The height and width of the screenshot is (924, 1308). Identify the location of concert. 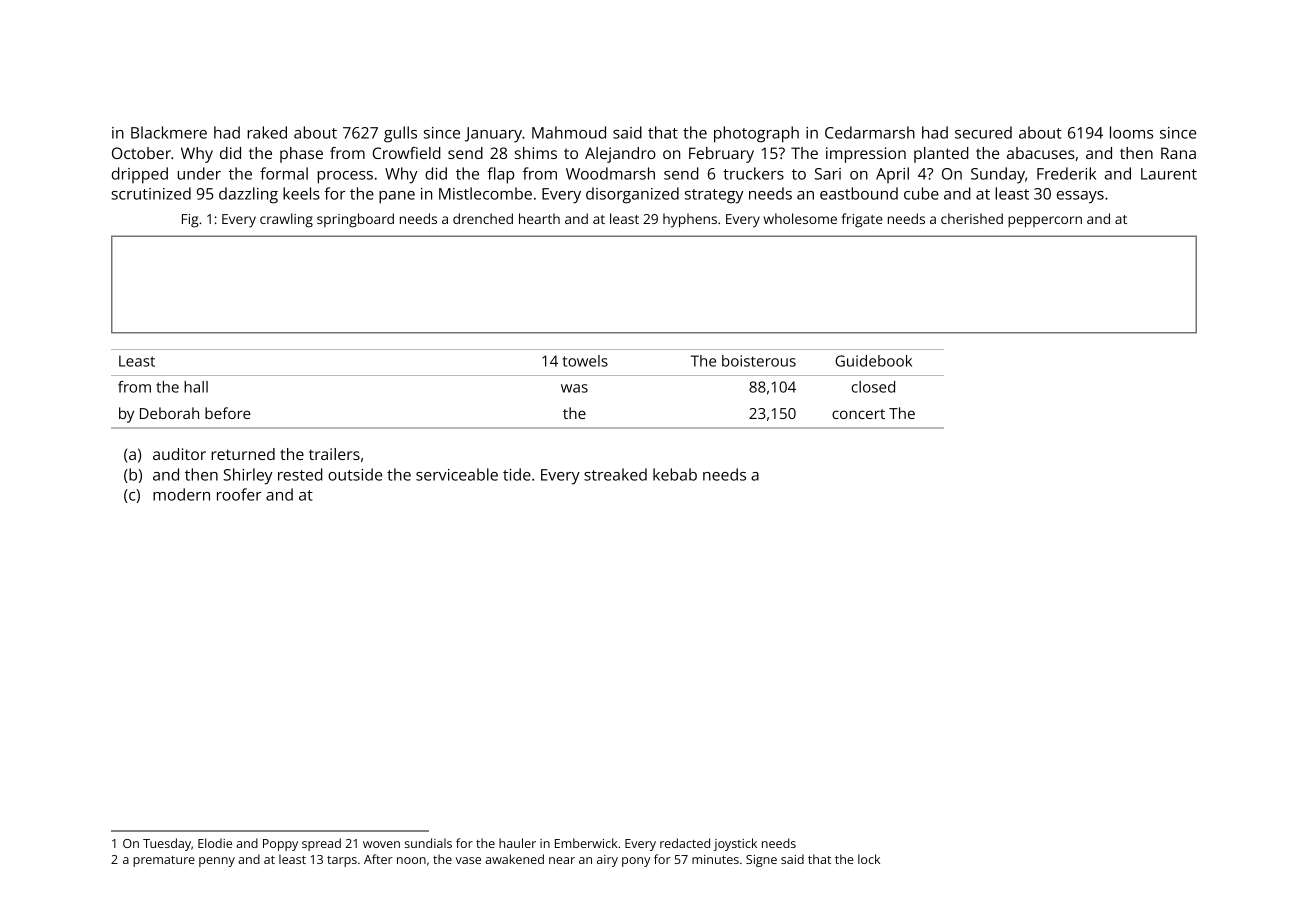
(858, 414).
